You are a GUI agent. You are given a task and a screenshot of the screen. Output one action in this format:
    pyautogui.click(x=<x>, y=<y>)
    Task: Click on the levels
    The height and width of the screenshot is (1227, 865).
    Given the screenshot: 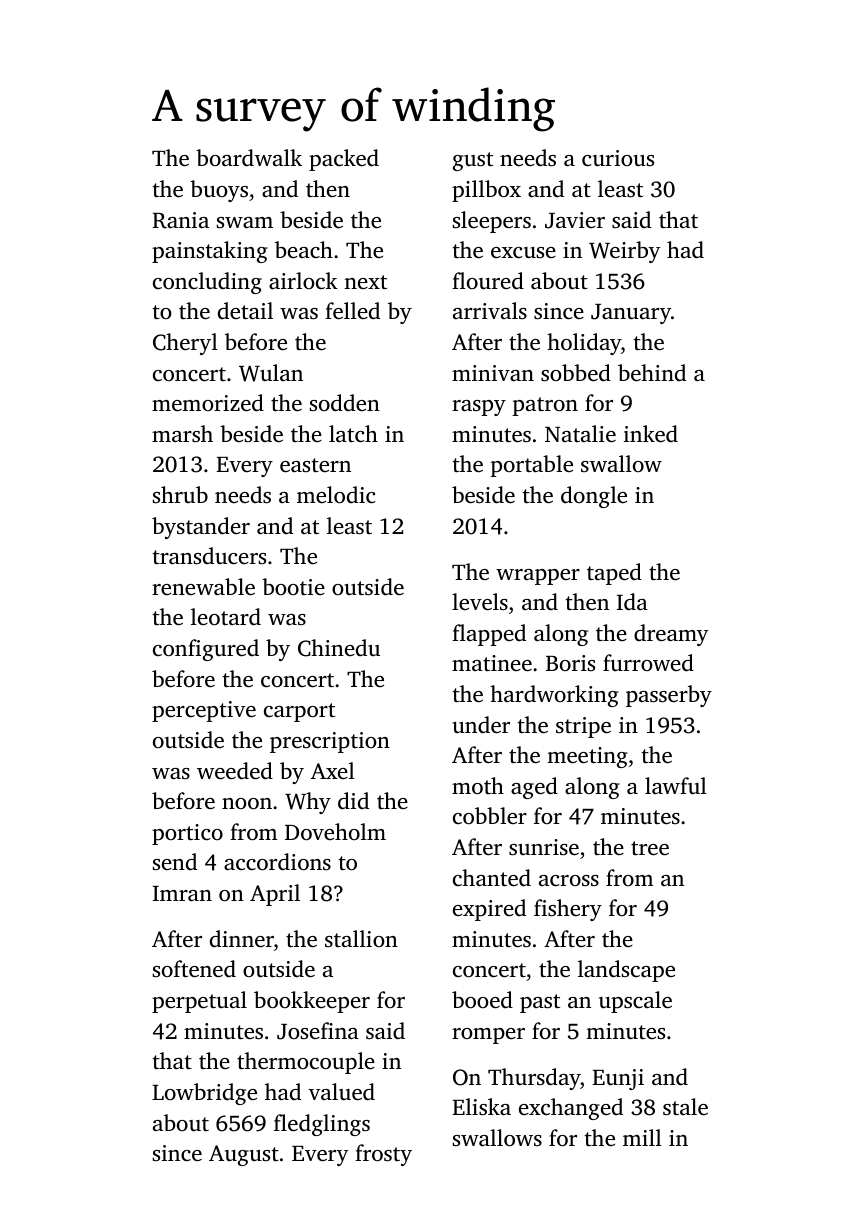 What is the action you would take?
    pyautogui.click(x=480, y=602)
